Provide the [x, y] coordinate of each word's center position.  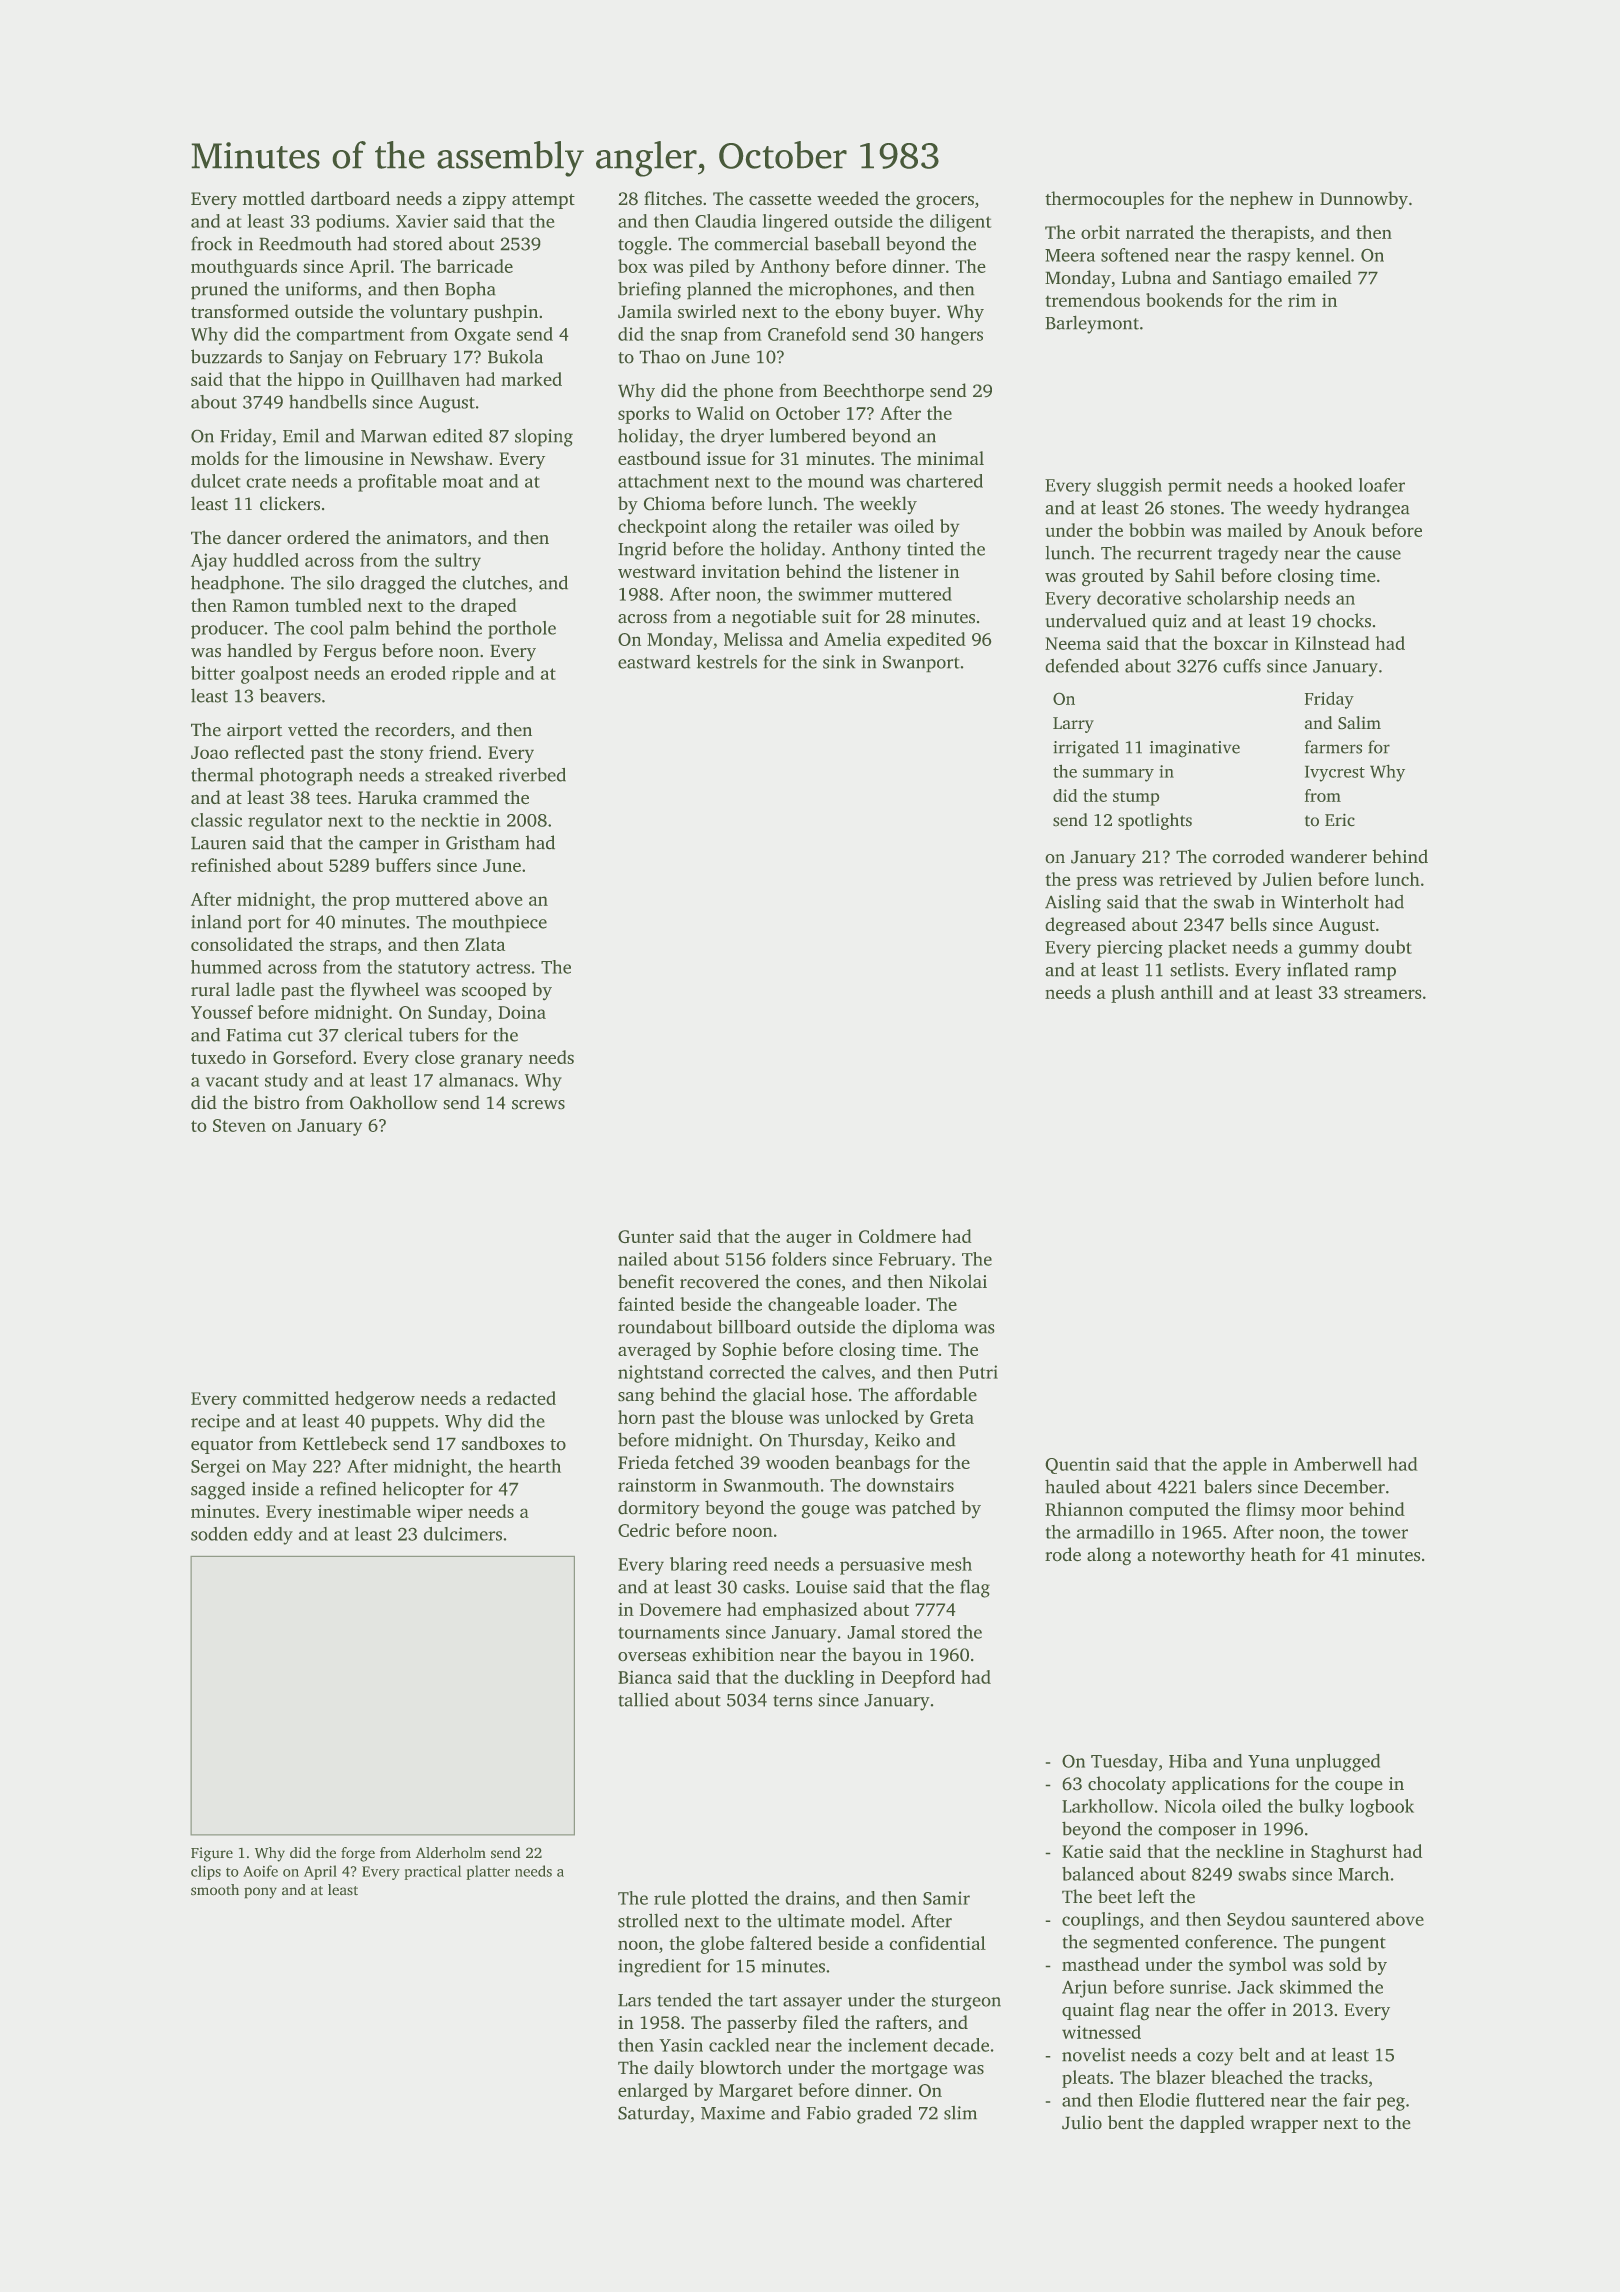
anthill [1187, 992]
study [286, 1082]
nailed [643, 1259]
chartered [945, 481]
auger [809, 1240]
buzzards [226, 356]
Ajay [209, 562]
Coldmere [897, 1236]
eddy [273, 1536]
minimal [950, 458]
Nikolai [958, 1281]
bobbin [1157, 530]
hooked [1322, 485]
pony [260, 1893]
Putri [978, 1372]
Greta [952, 1417]
